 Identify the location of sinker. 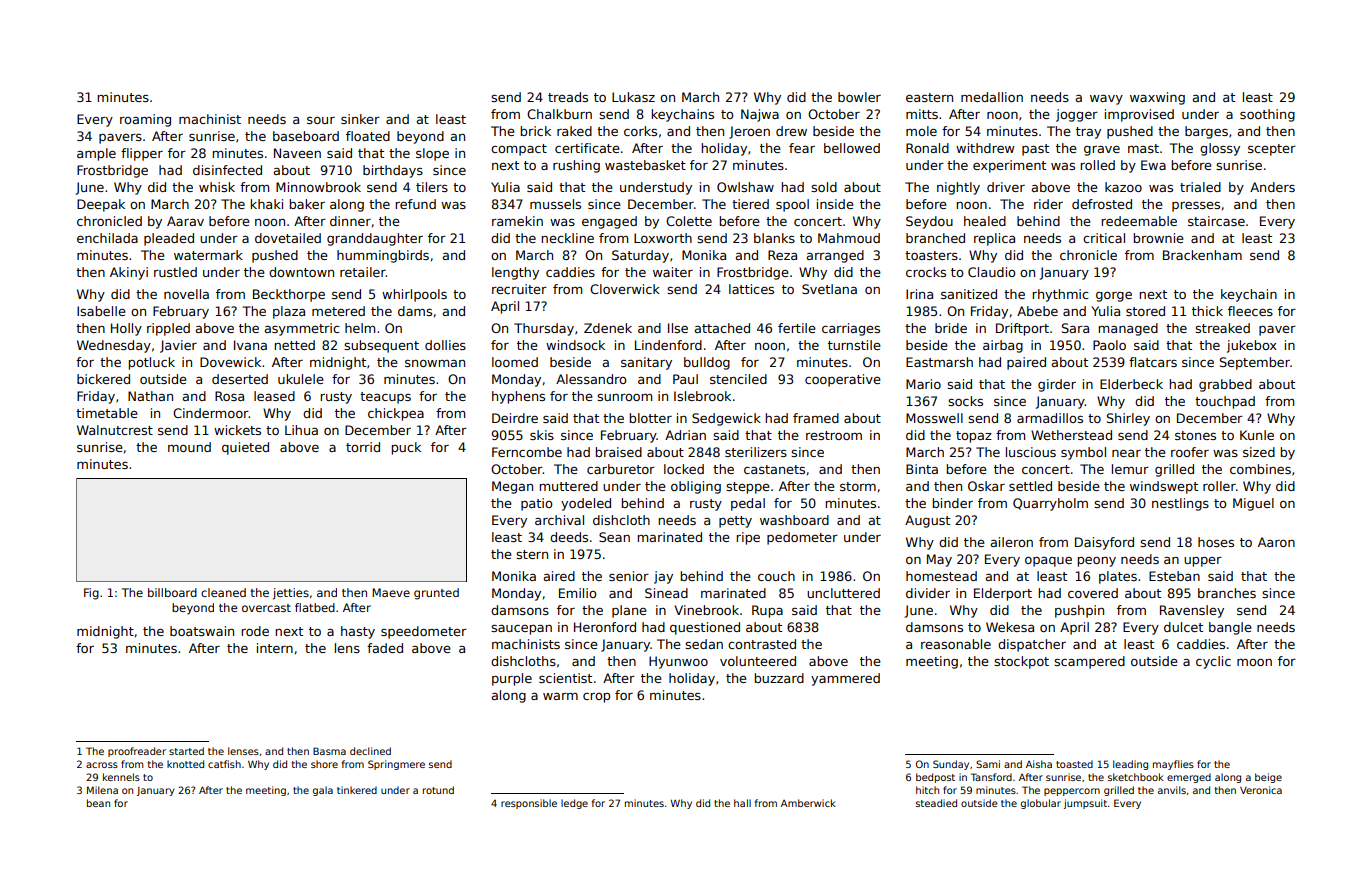
(360, 119).
